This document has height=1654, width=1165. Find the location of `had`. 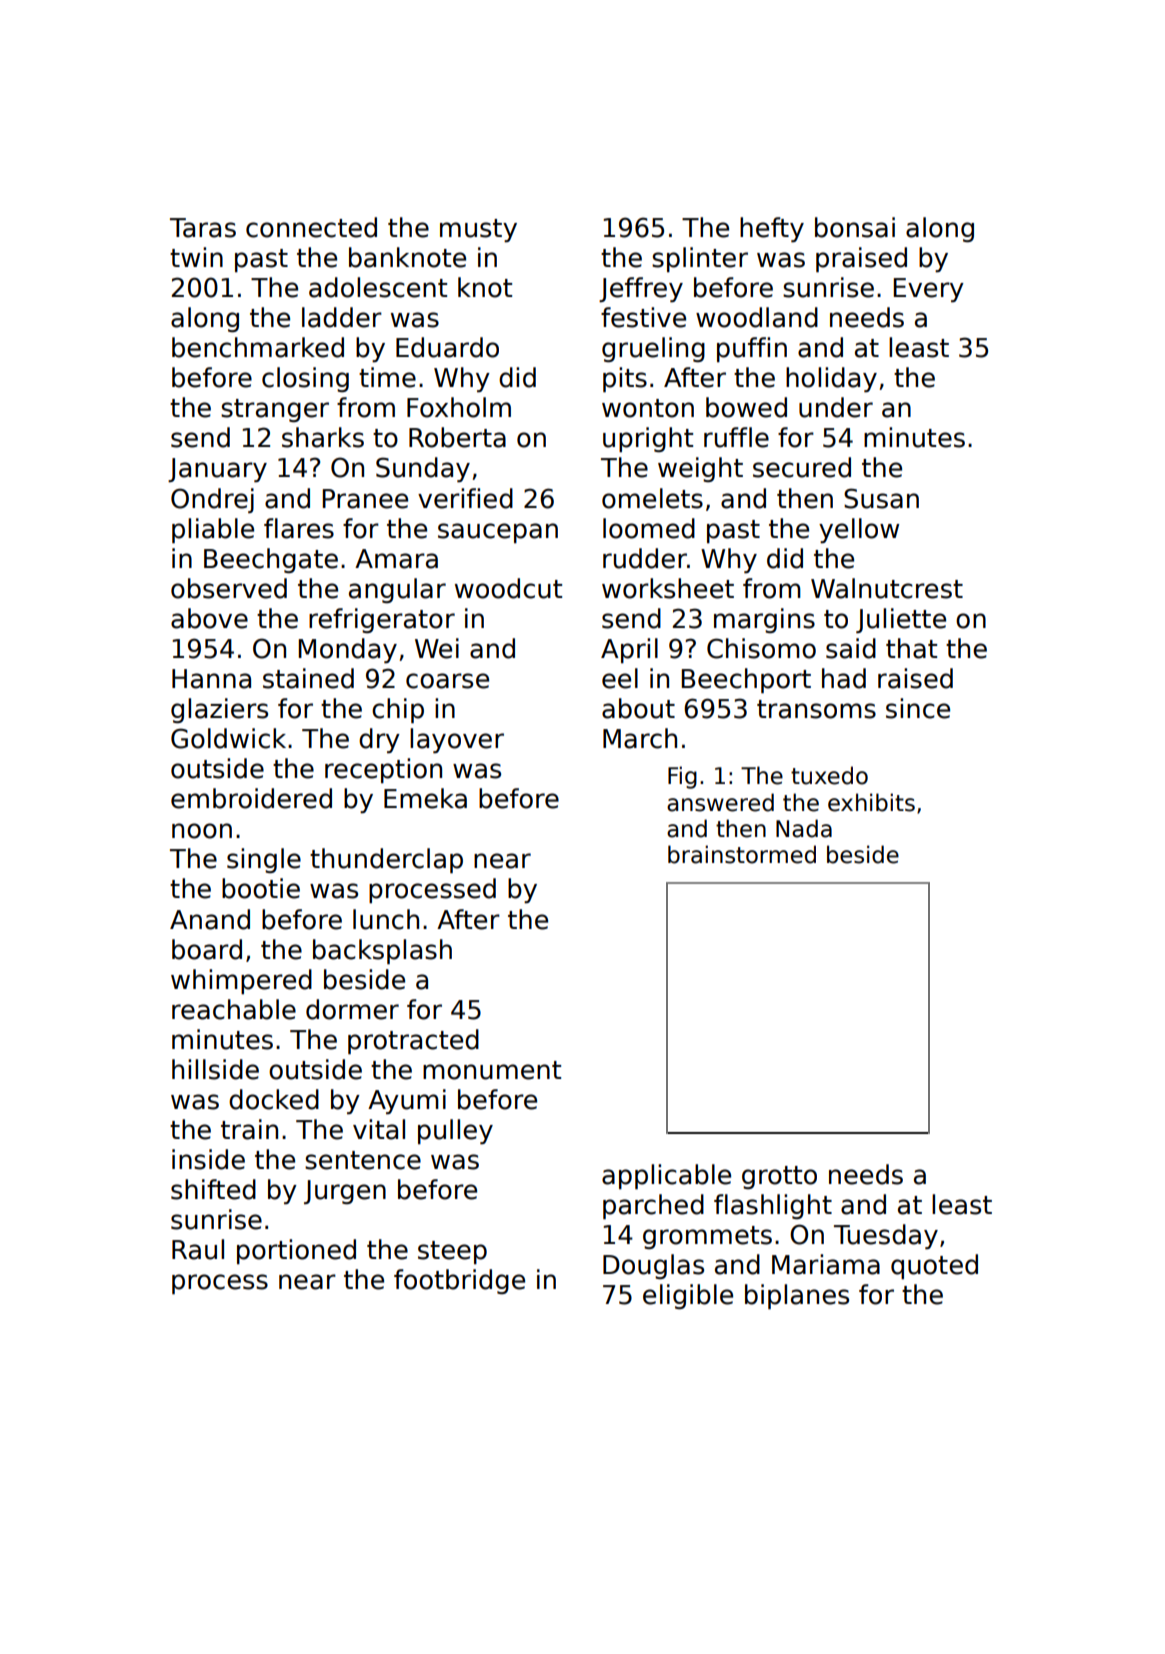

had is located at coordinates (844, 678).
